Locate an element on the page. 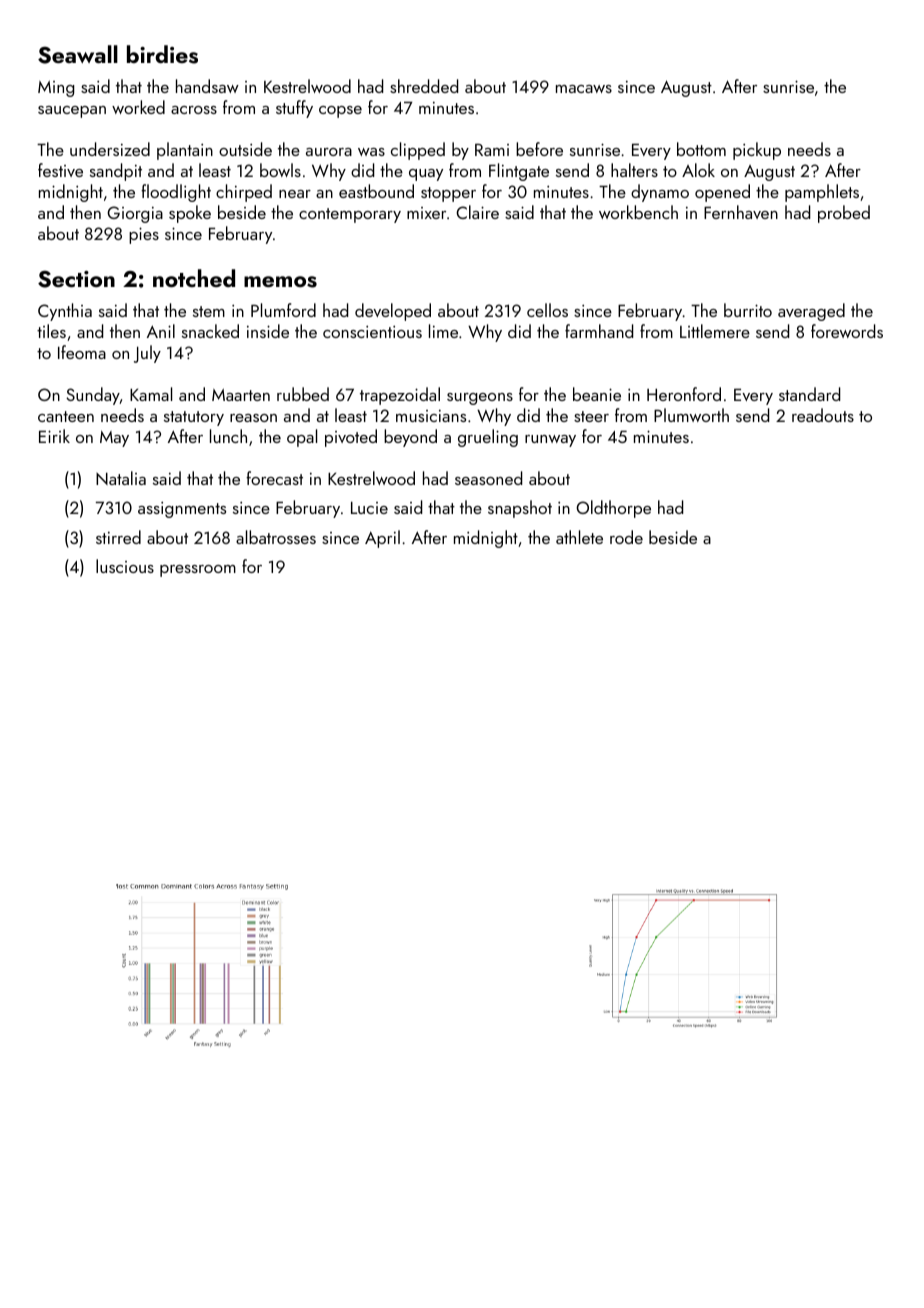 This document has height=1308, width=924. albatrosses is located at coordinates (276, 537).
